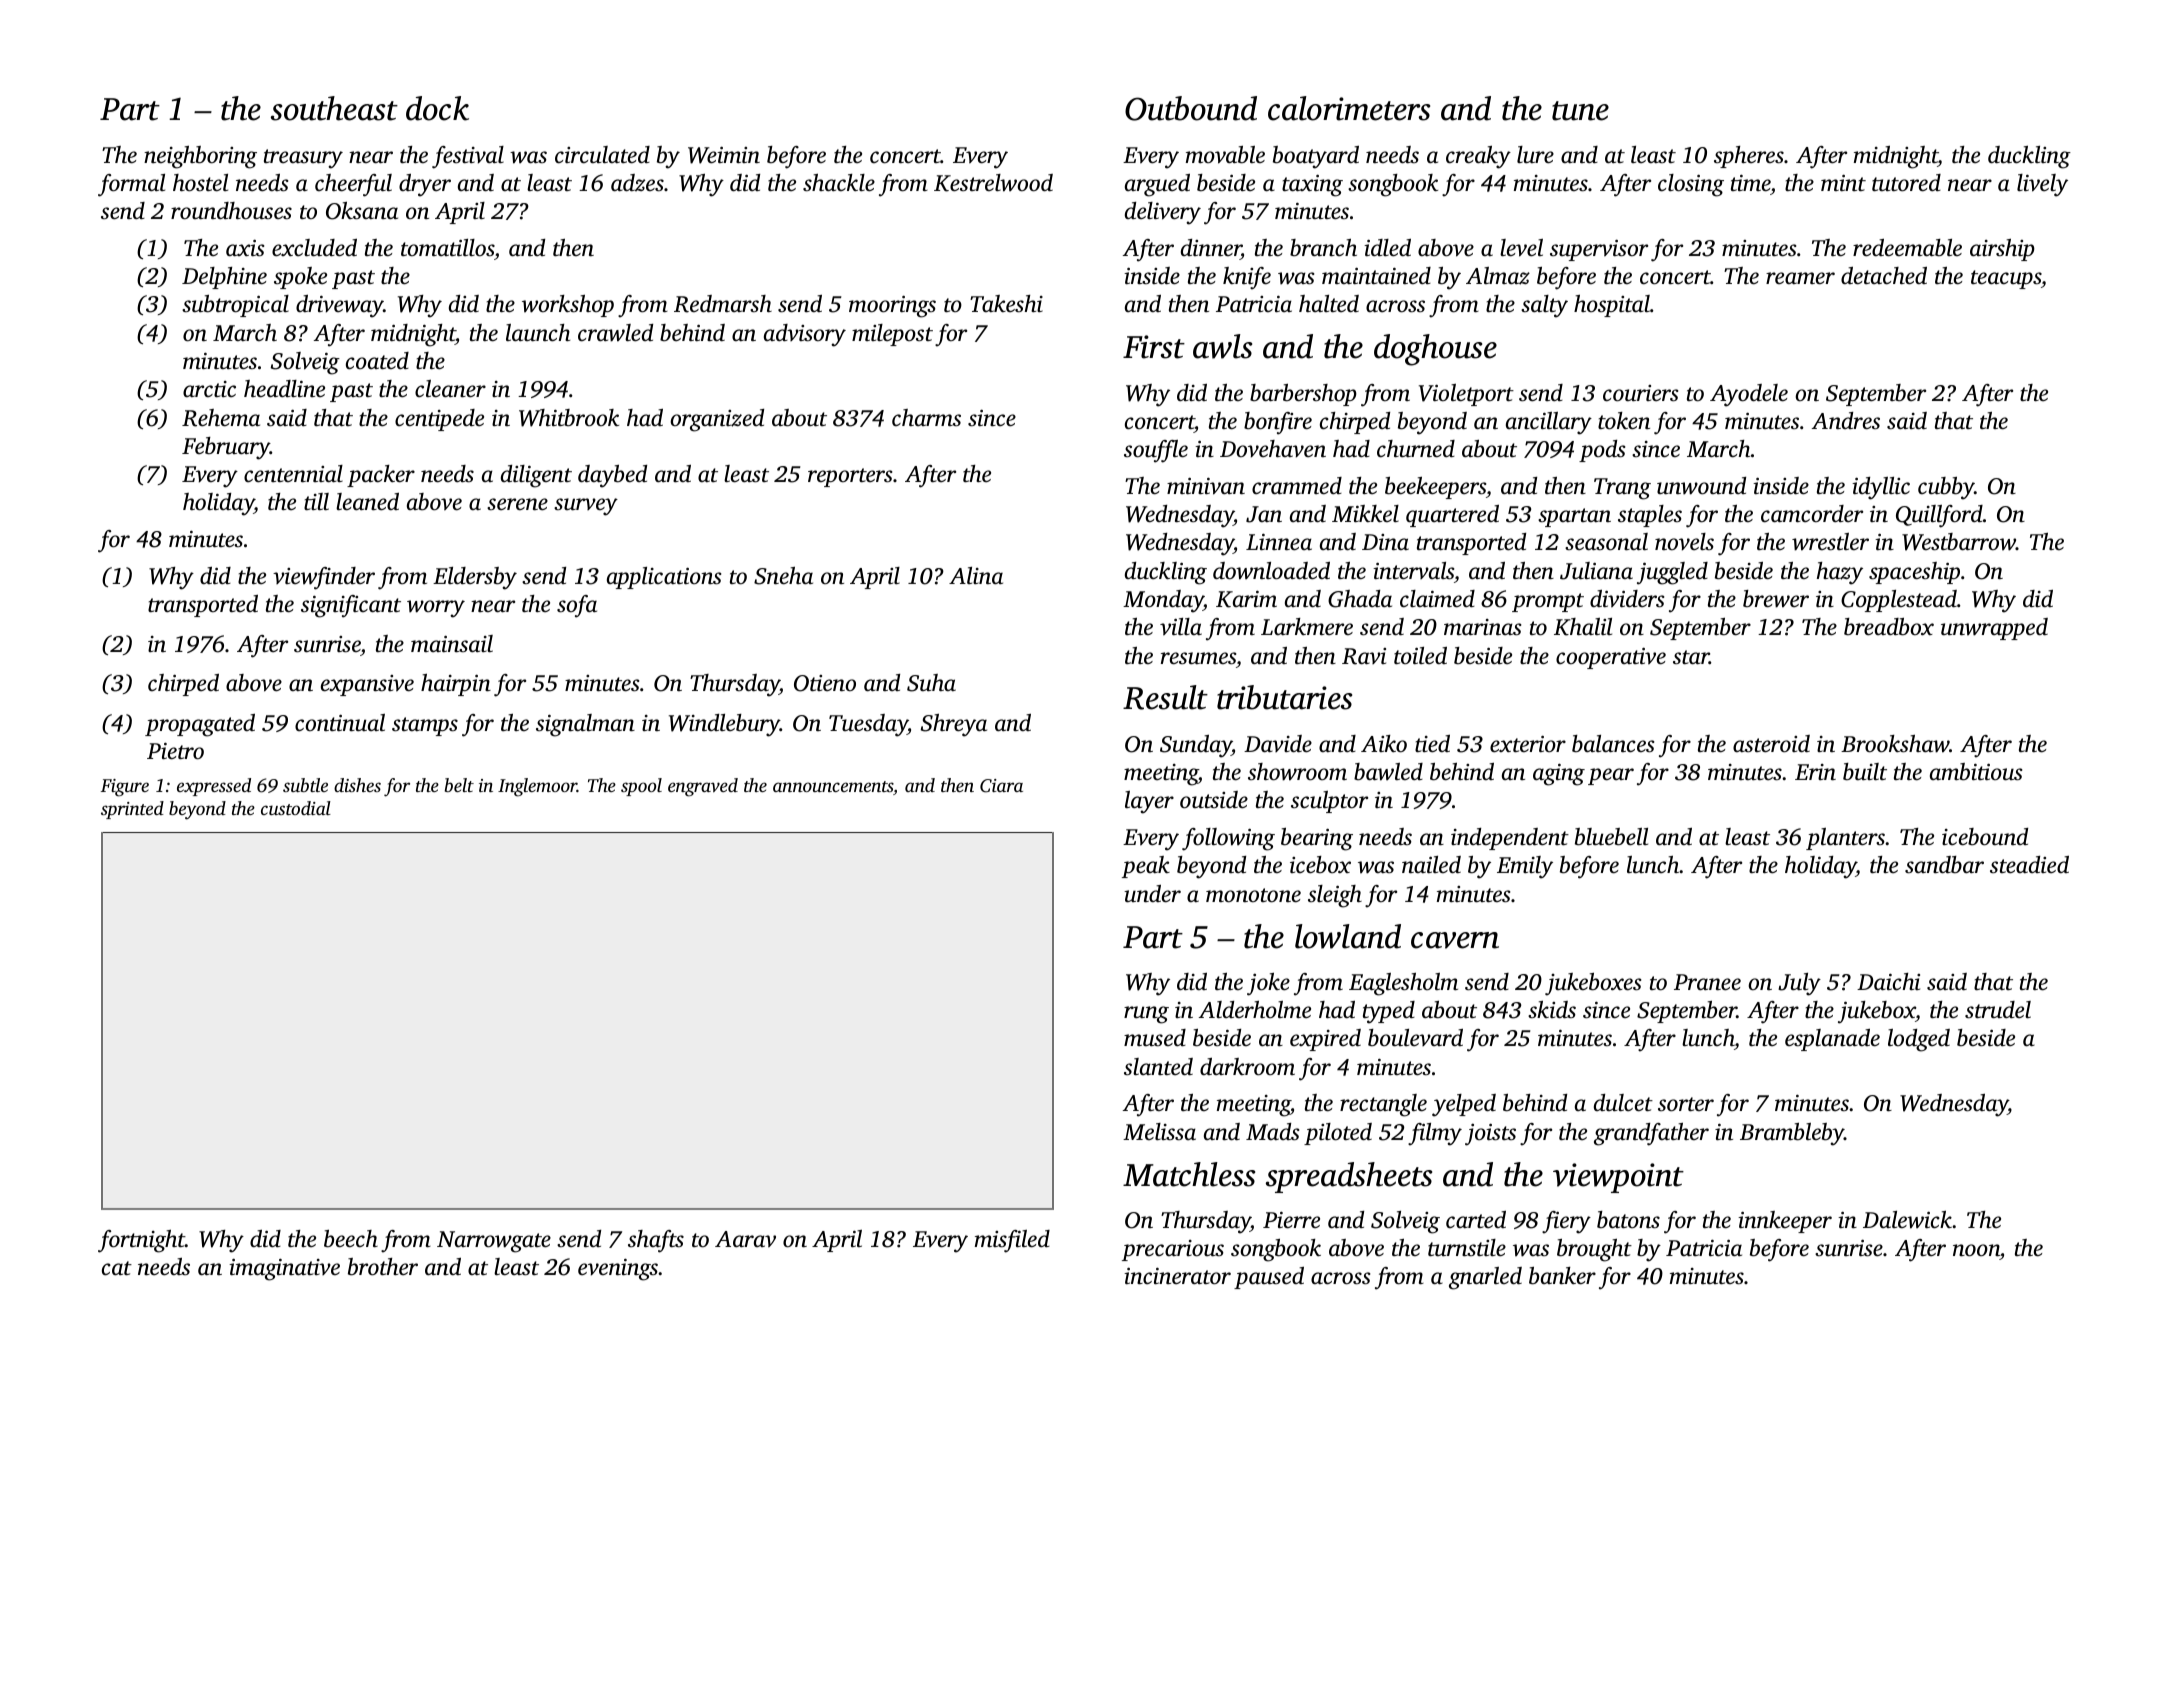 This screenshot has width=2178, height=1683. I want to click on fortnight, so click(141, 1241).
